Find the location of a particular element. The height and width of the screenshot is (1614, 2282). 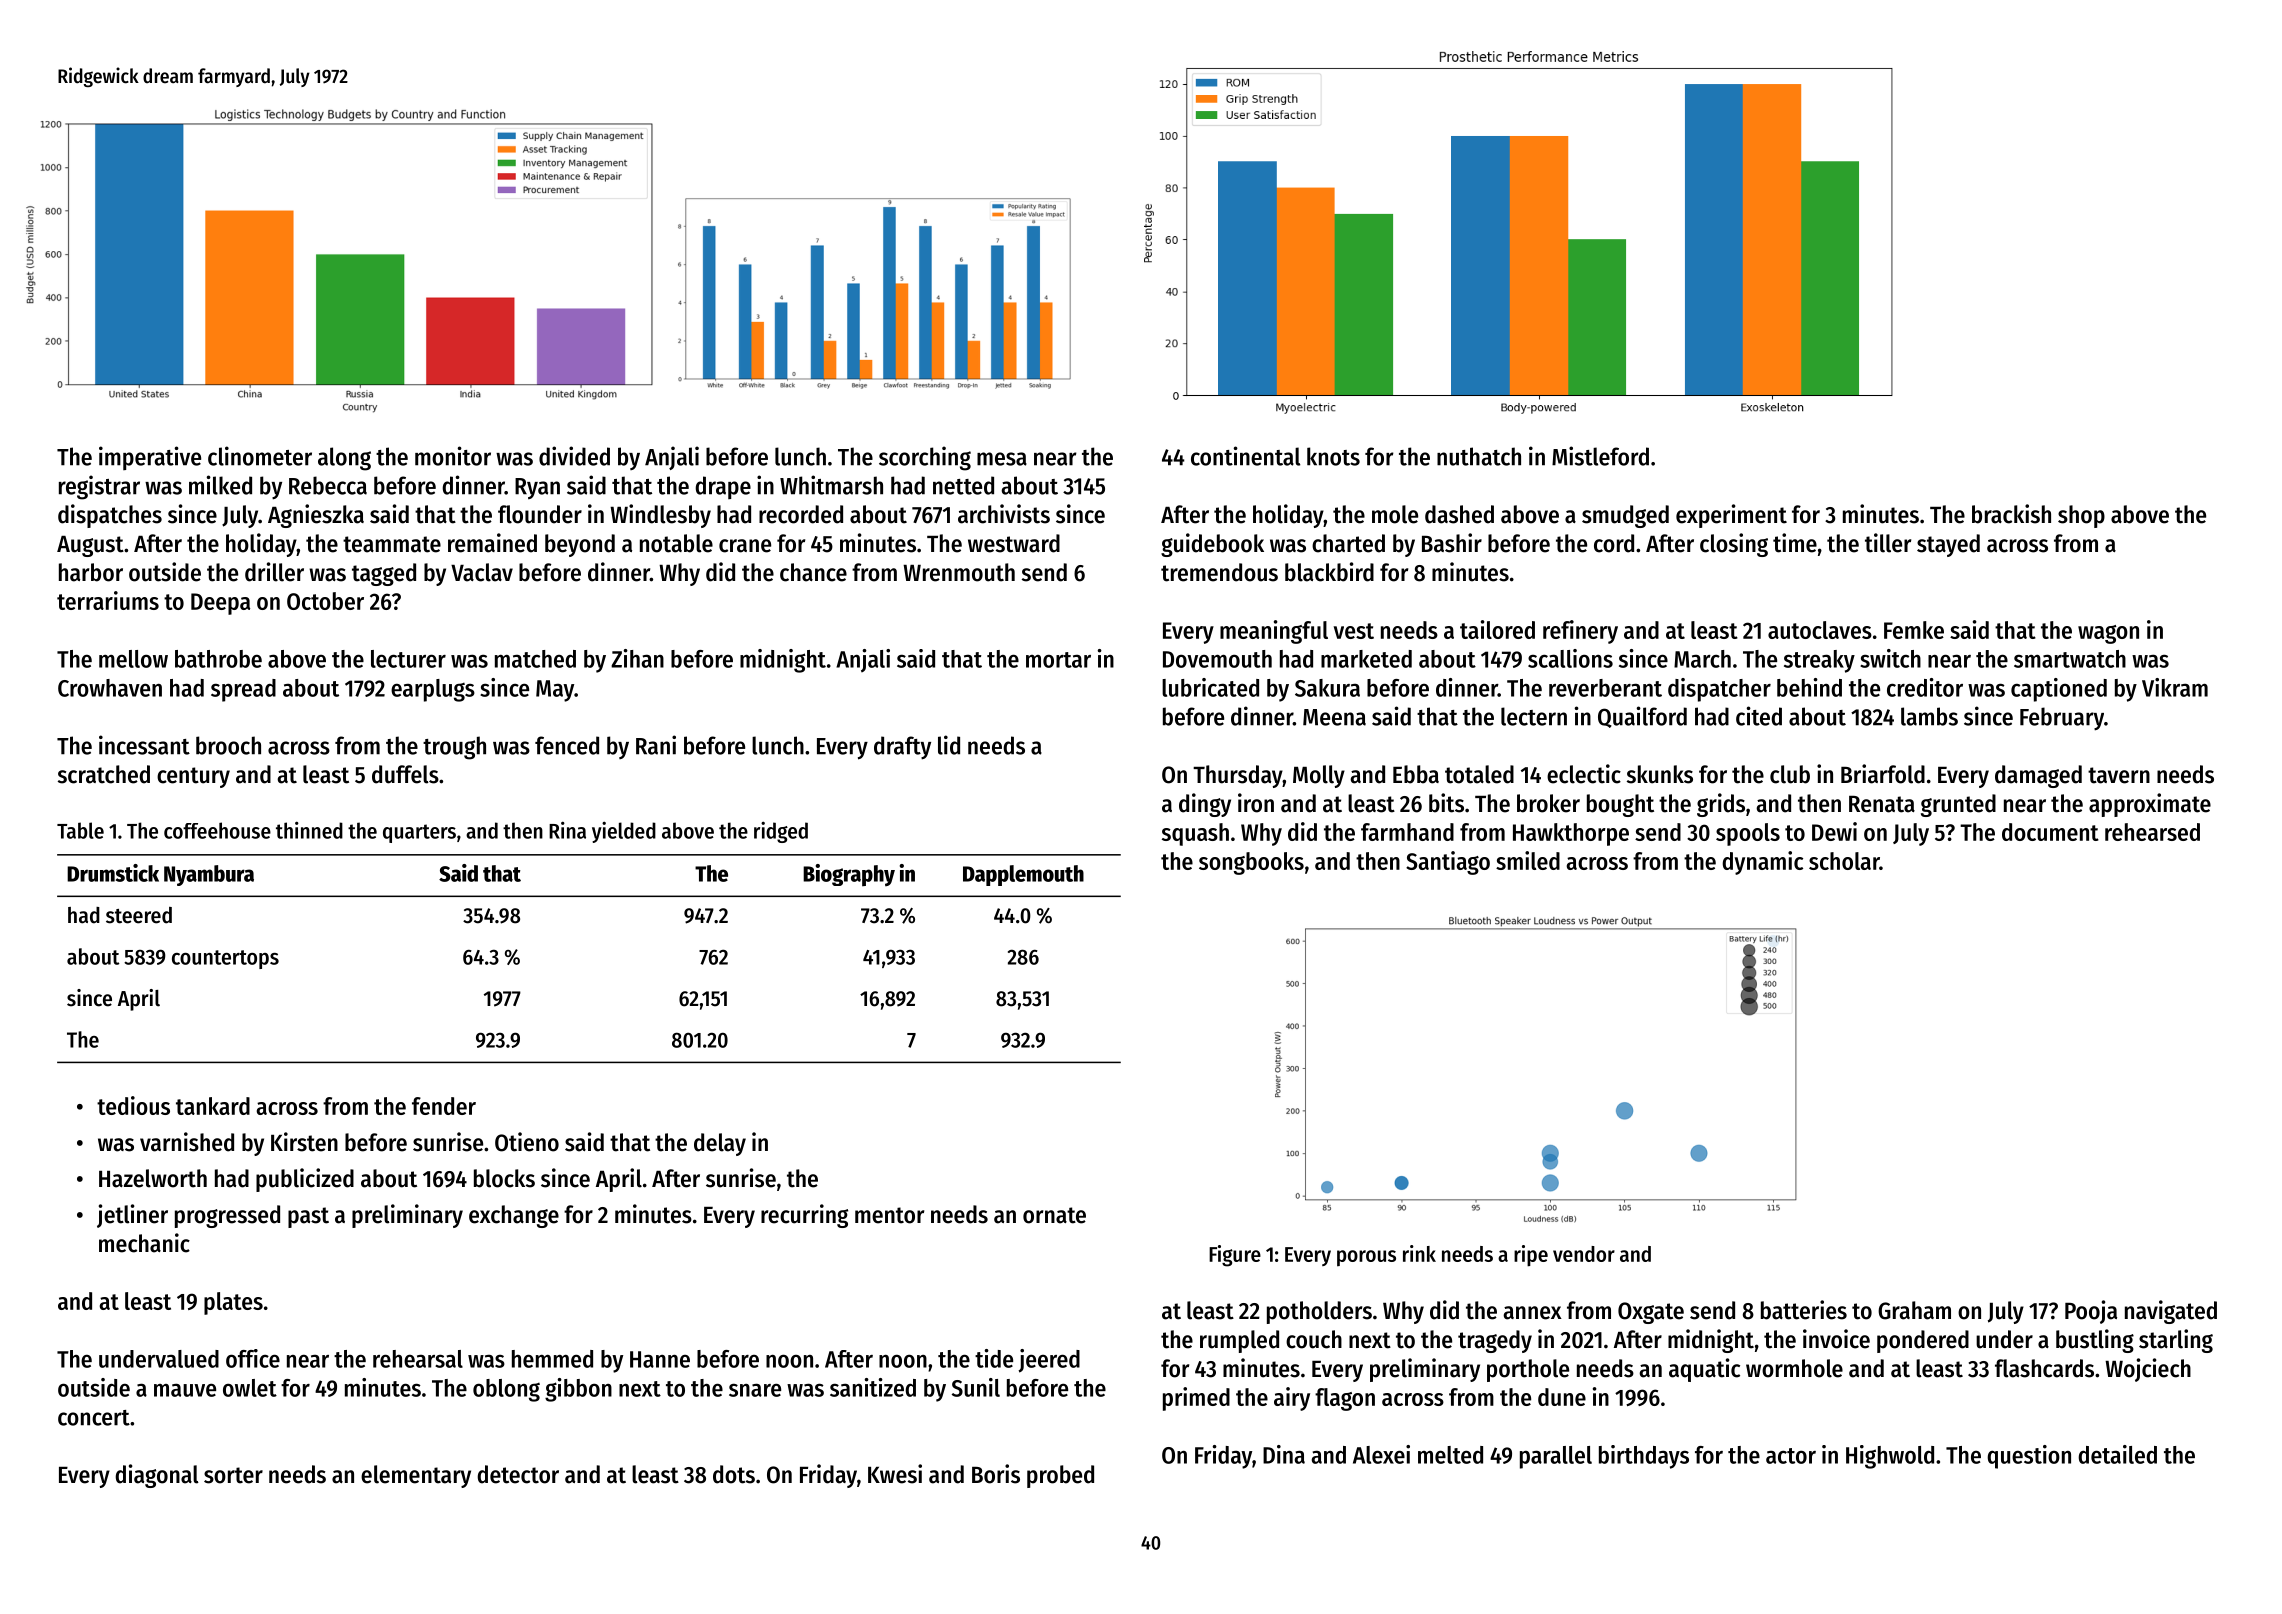

scallions is located at coordinates (1570, 658).
